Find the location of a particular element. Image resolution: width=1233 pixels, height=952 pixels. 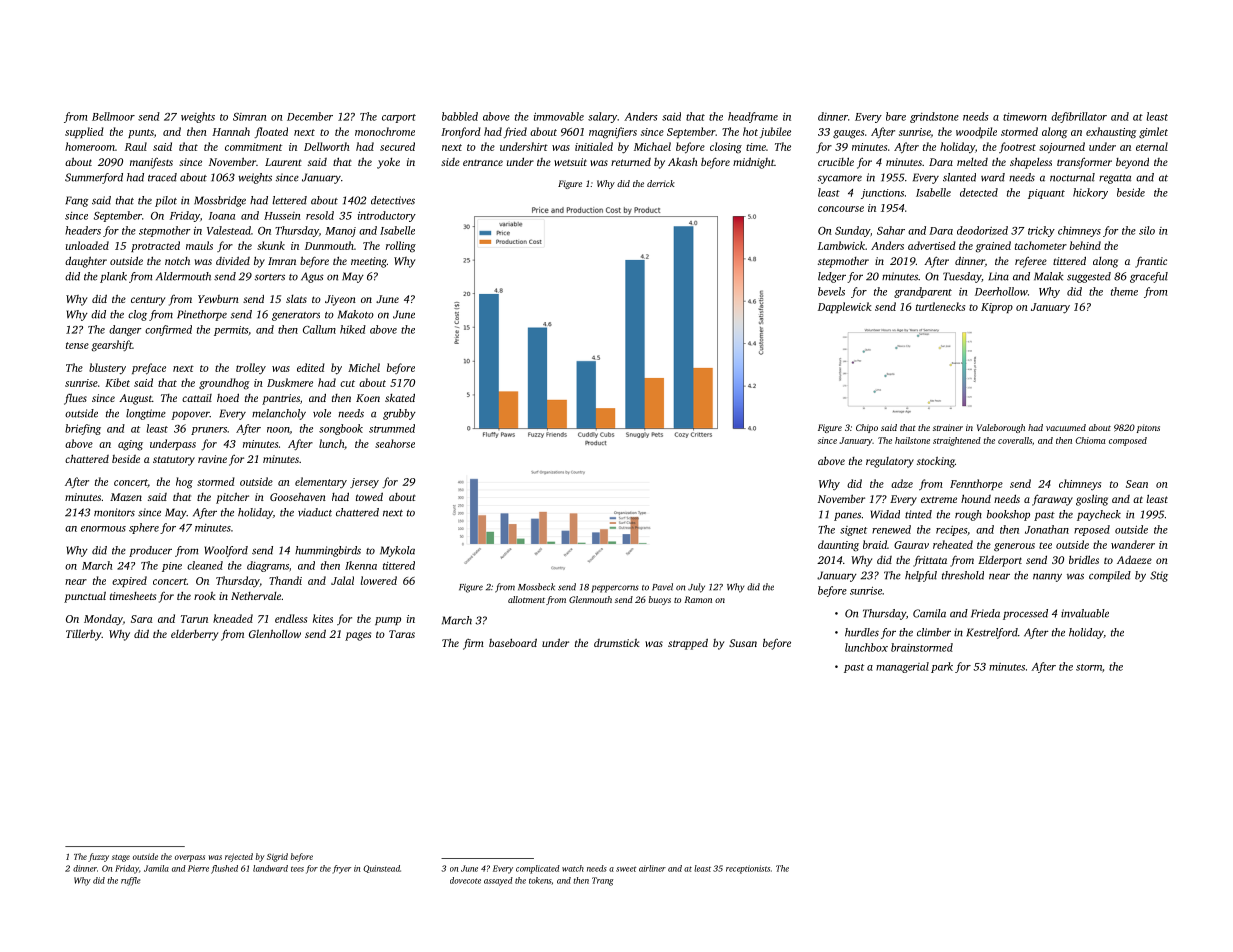

theme is located at coordinates (1124, 291).
